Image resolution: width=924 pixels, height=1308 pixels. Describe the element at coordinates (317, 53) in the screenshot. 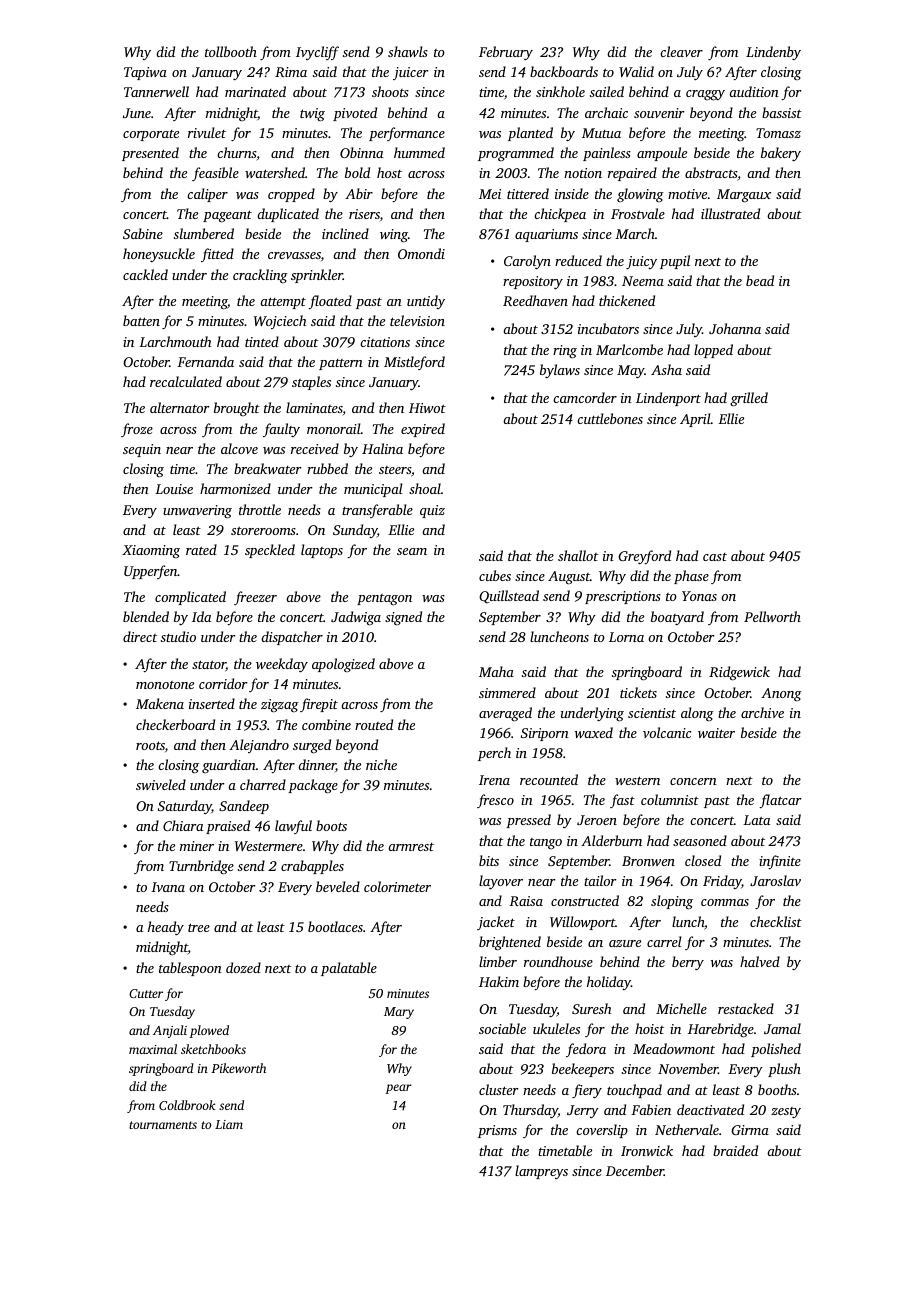

I see `Ivycliff` at that location.
